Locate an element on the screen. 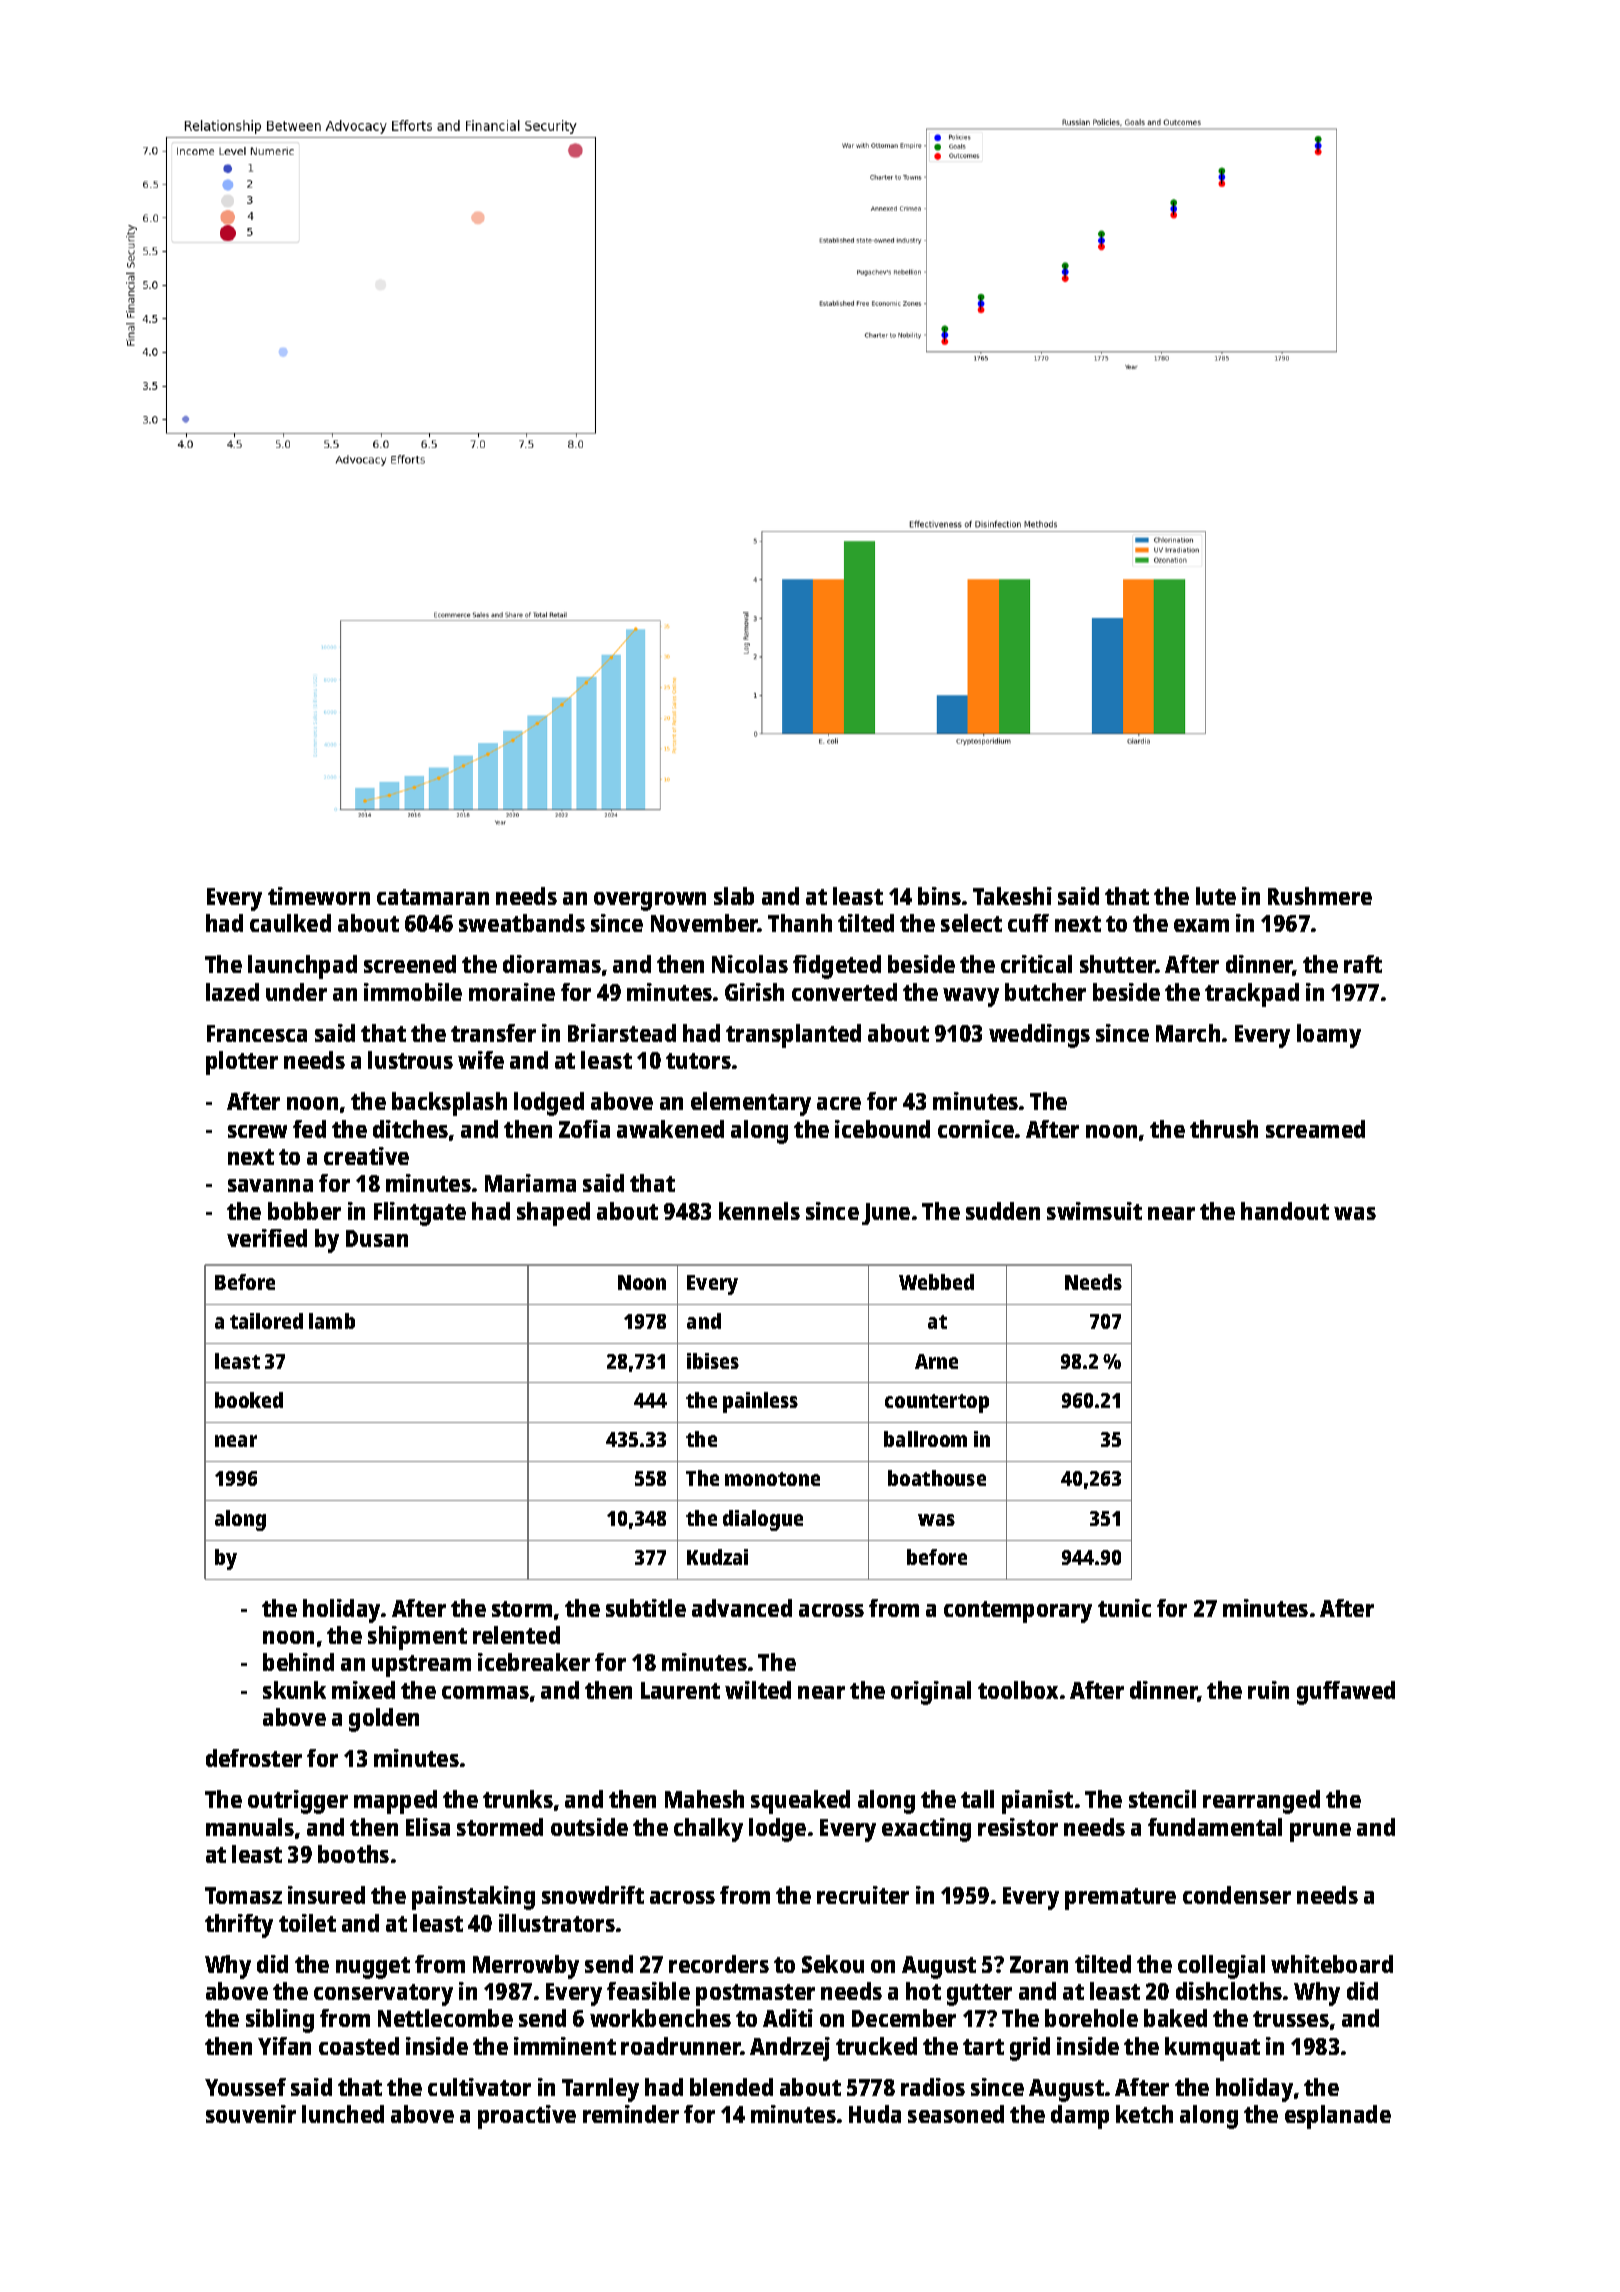 Image resolution: width=1620 pixels, height=2292 pixels. Webbed is located at coordinates (936, 1282).
